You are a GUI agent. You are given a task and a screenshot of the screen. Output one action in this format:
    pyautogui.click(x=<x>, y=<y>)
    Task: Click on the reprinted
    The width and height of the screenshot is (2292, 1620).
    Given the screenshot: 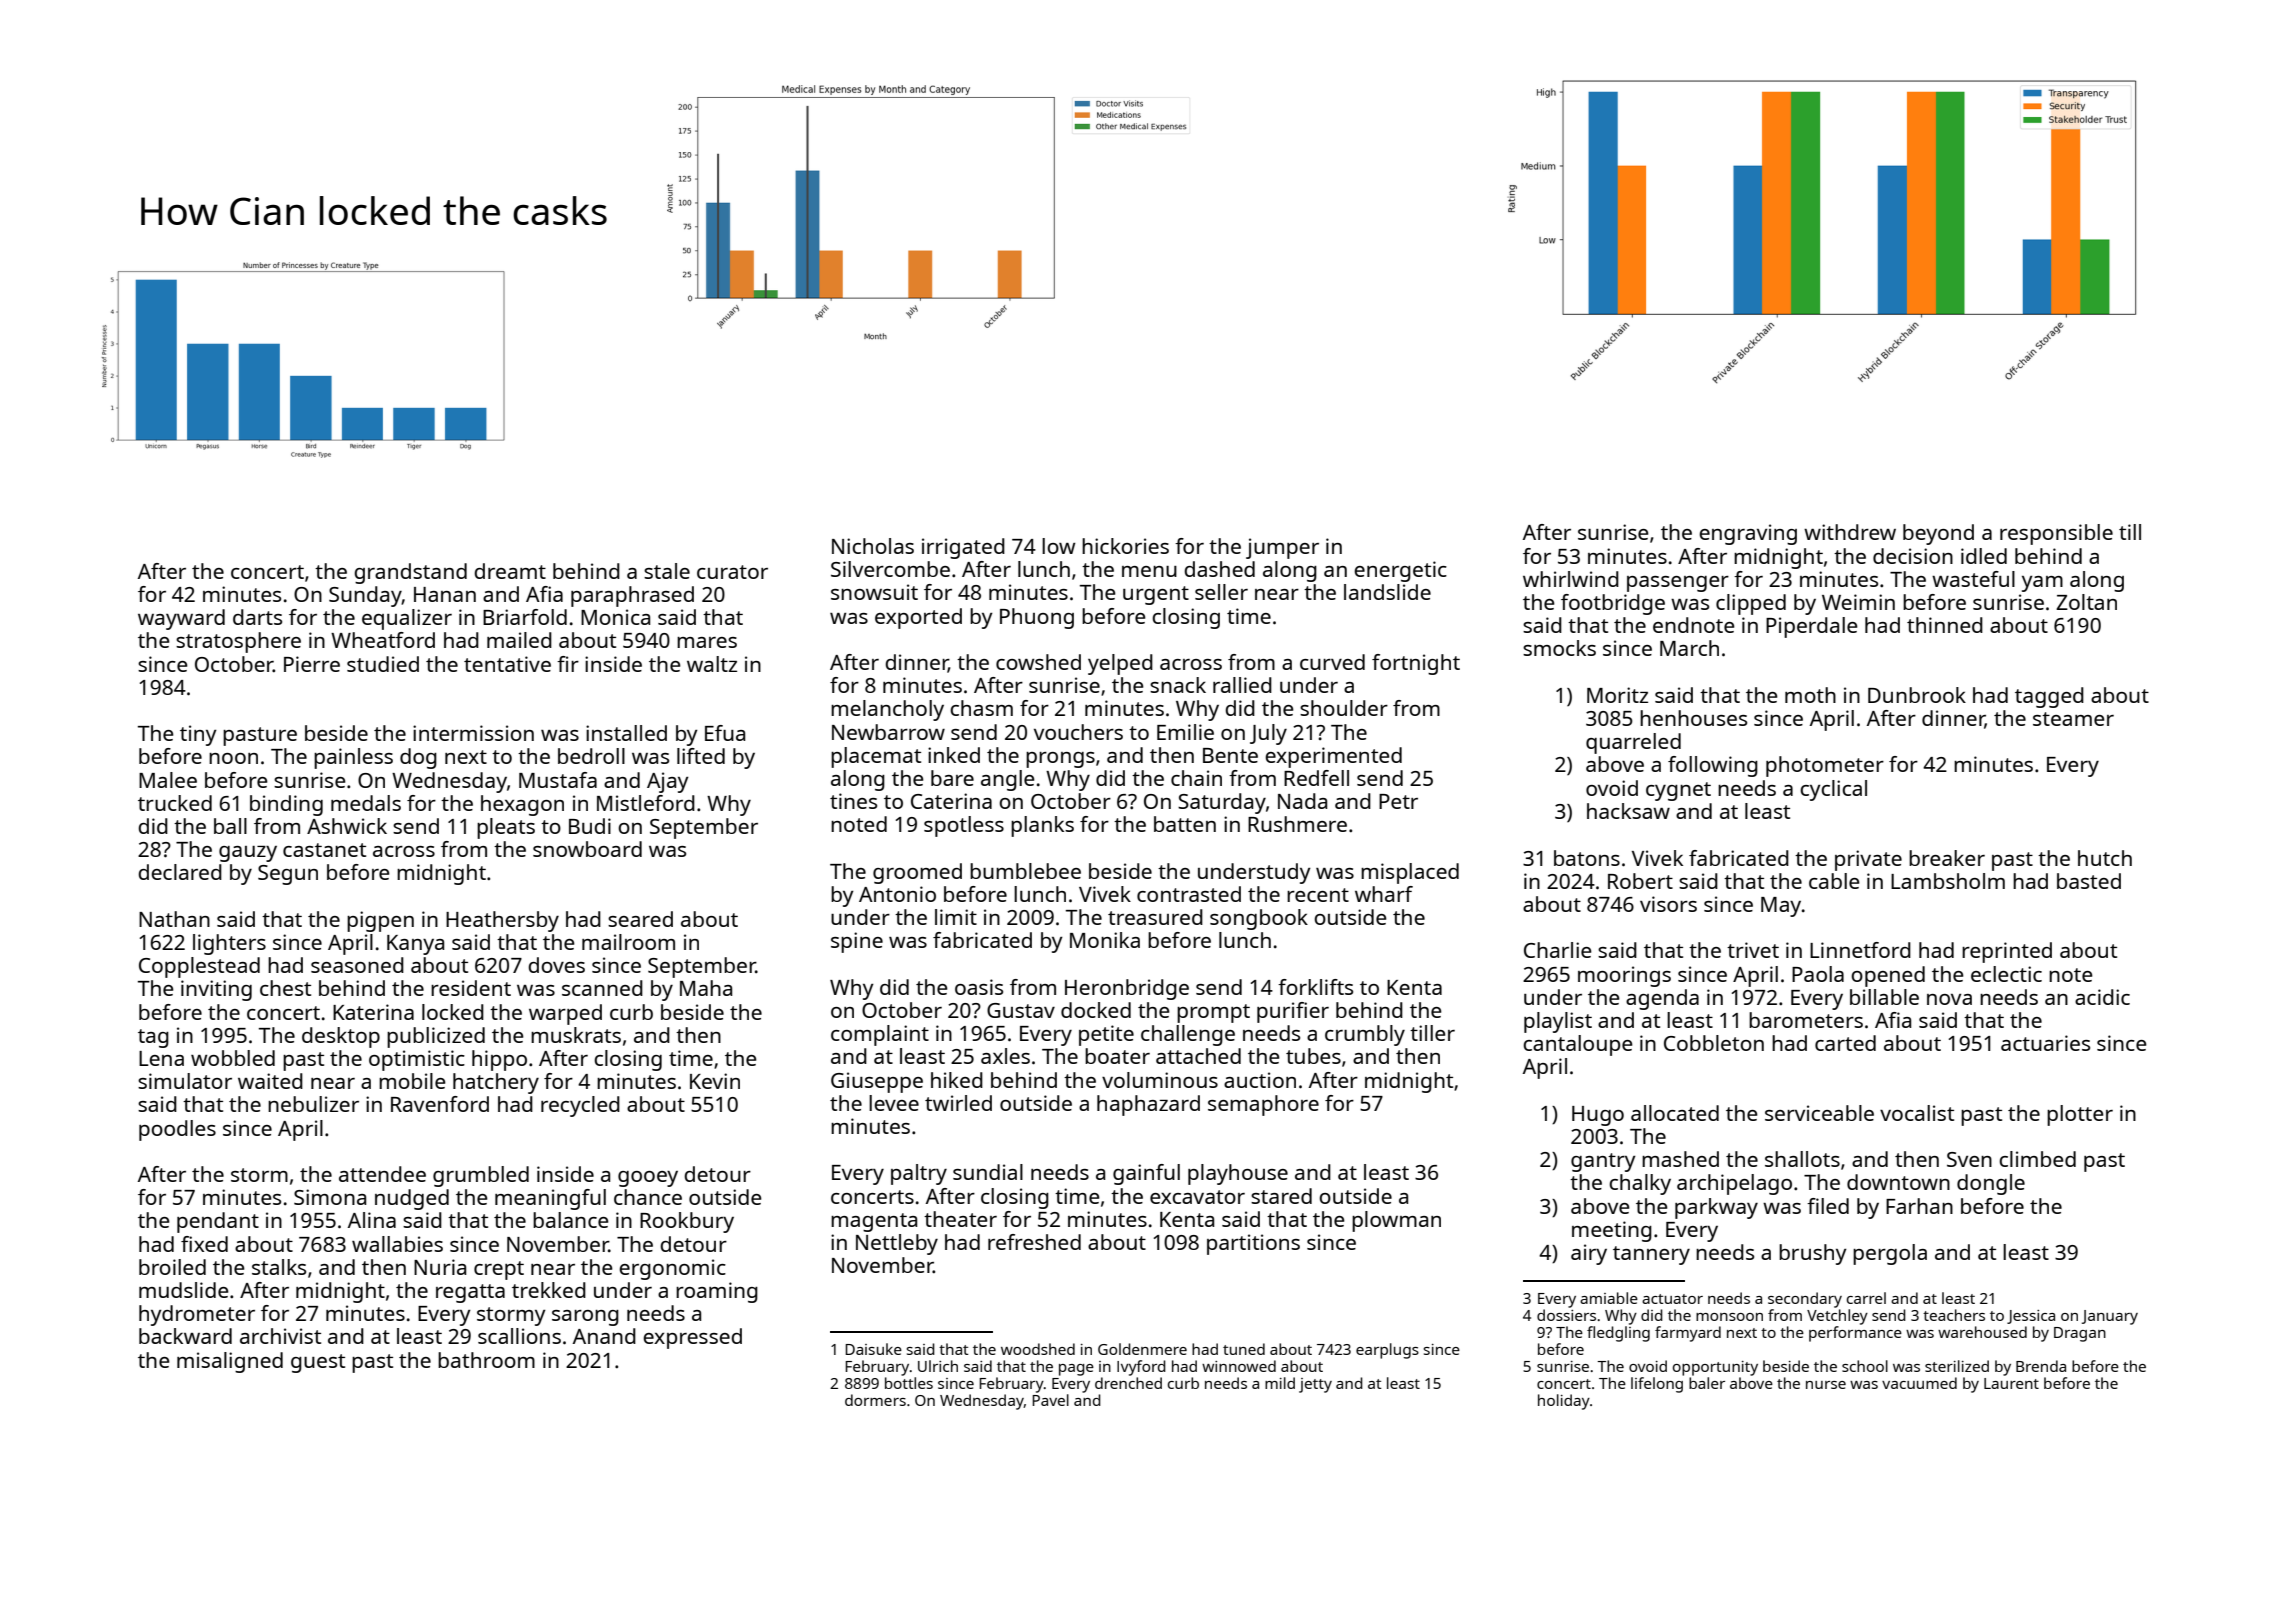 What is the action you would take?
    pyautogui.click(x=2007, y=952)
